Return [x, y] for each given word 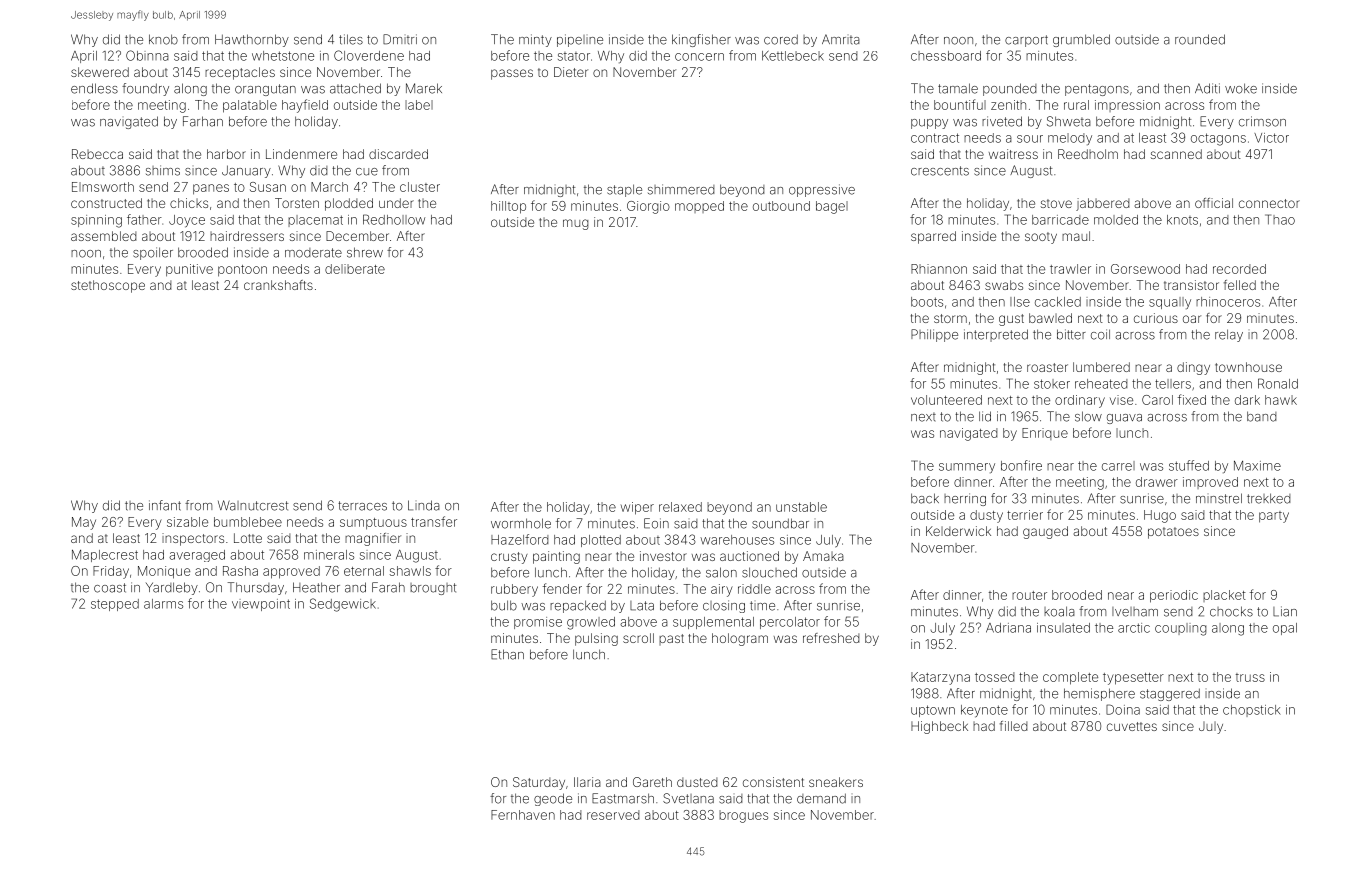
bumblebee [248, 522]
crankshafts [278, 285]
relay [1229, 335]
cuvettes [1132, 726]
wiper [637, 508]
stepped [115, 605]
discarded [398, 154]
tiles [351, 39]
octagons [1218, 139]
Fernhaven [523, 815]
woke [1241, 88]
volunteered [946, 400]
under [396, 203]
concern [699, 57]
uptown [933, 711]
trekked [1269, 498]
